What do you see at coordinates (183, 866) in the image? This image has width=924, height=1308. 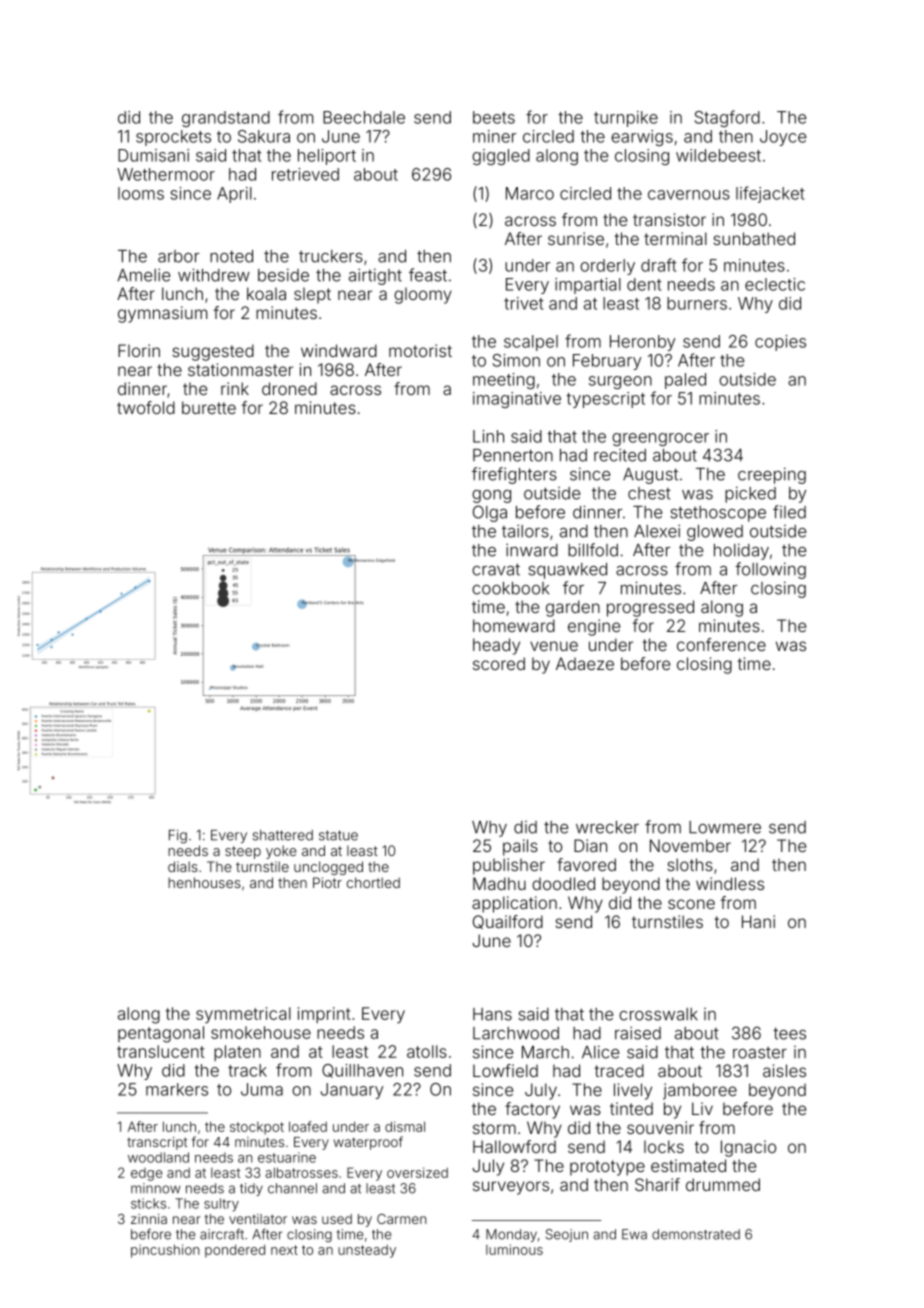 I see `dials` at bounding box center [183, 866].
